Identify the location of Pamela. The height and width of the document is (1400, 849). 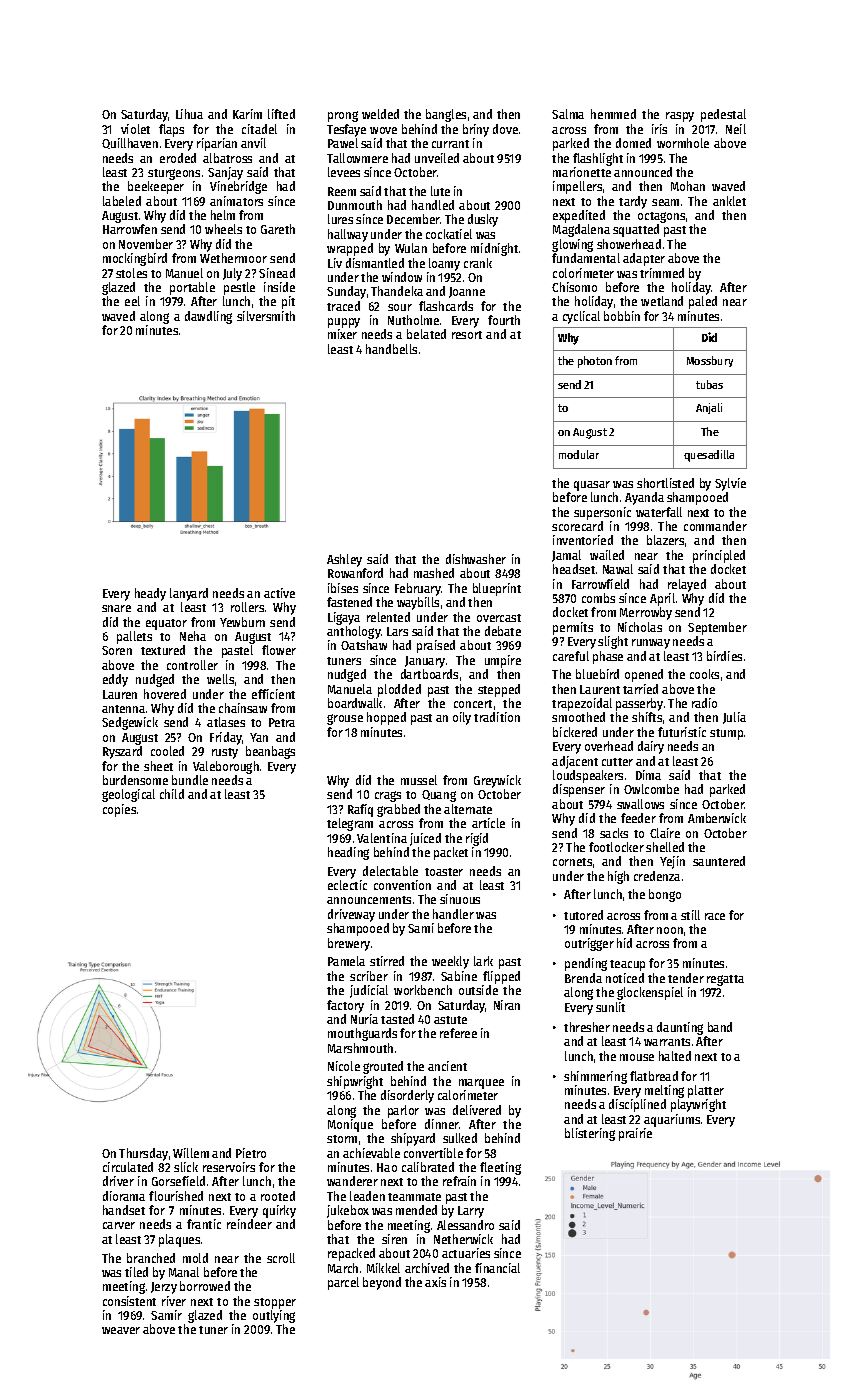
(346, 961).
